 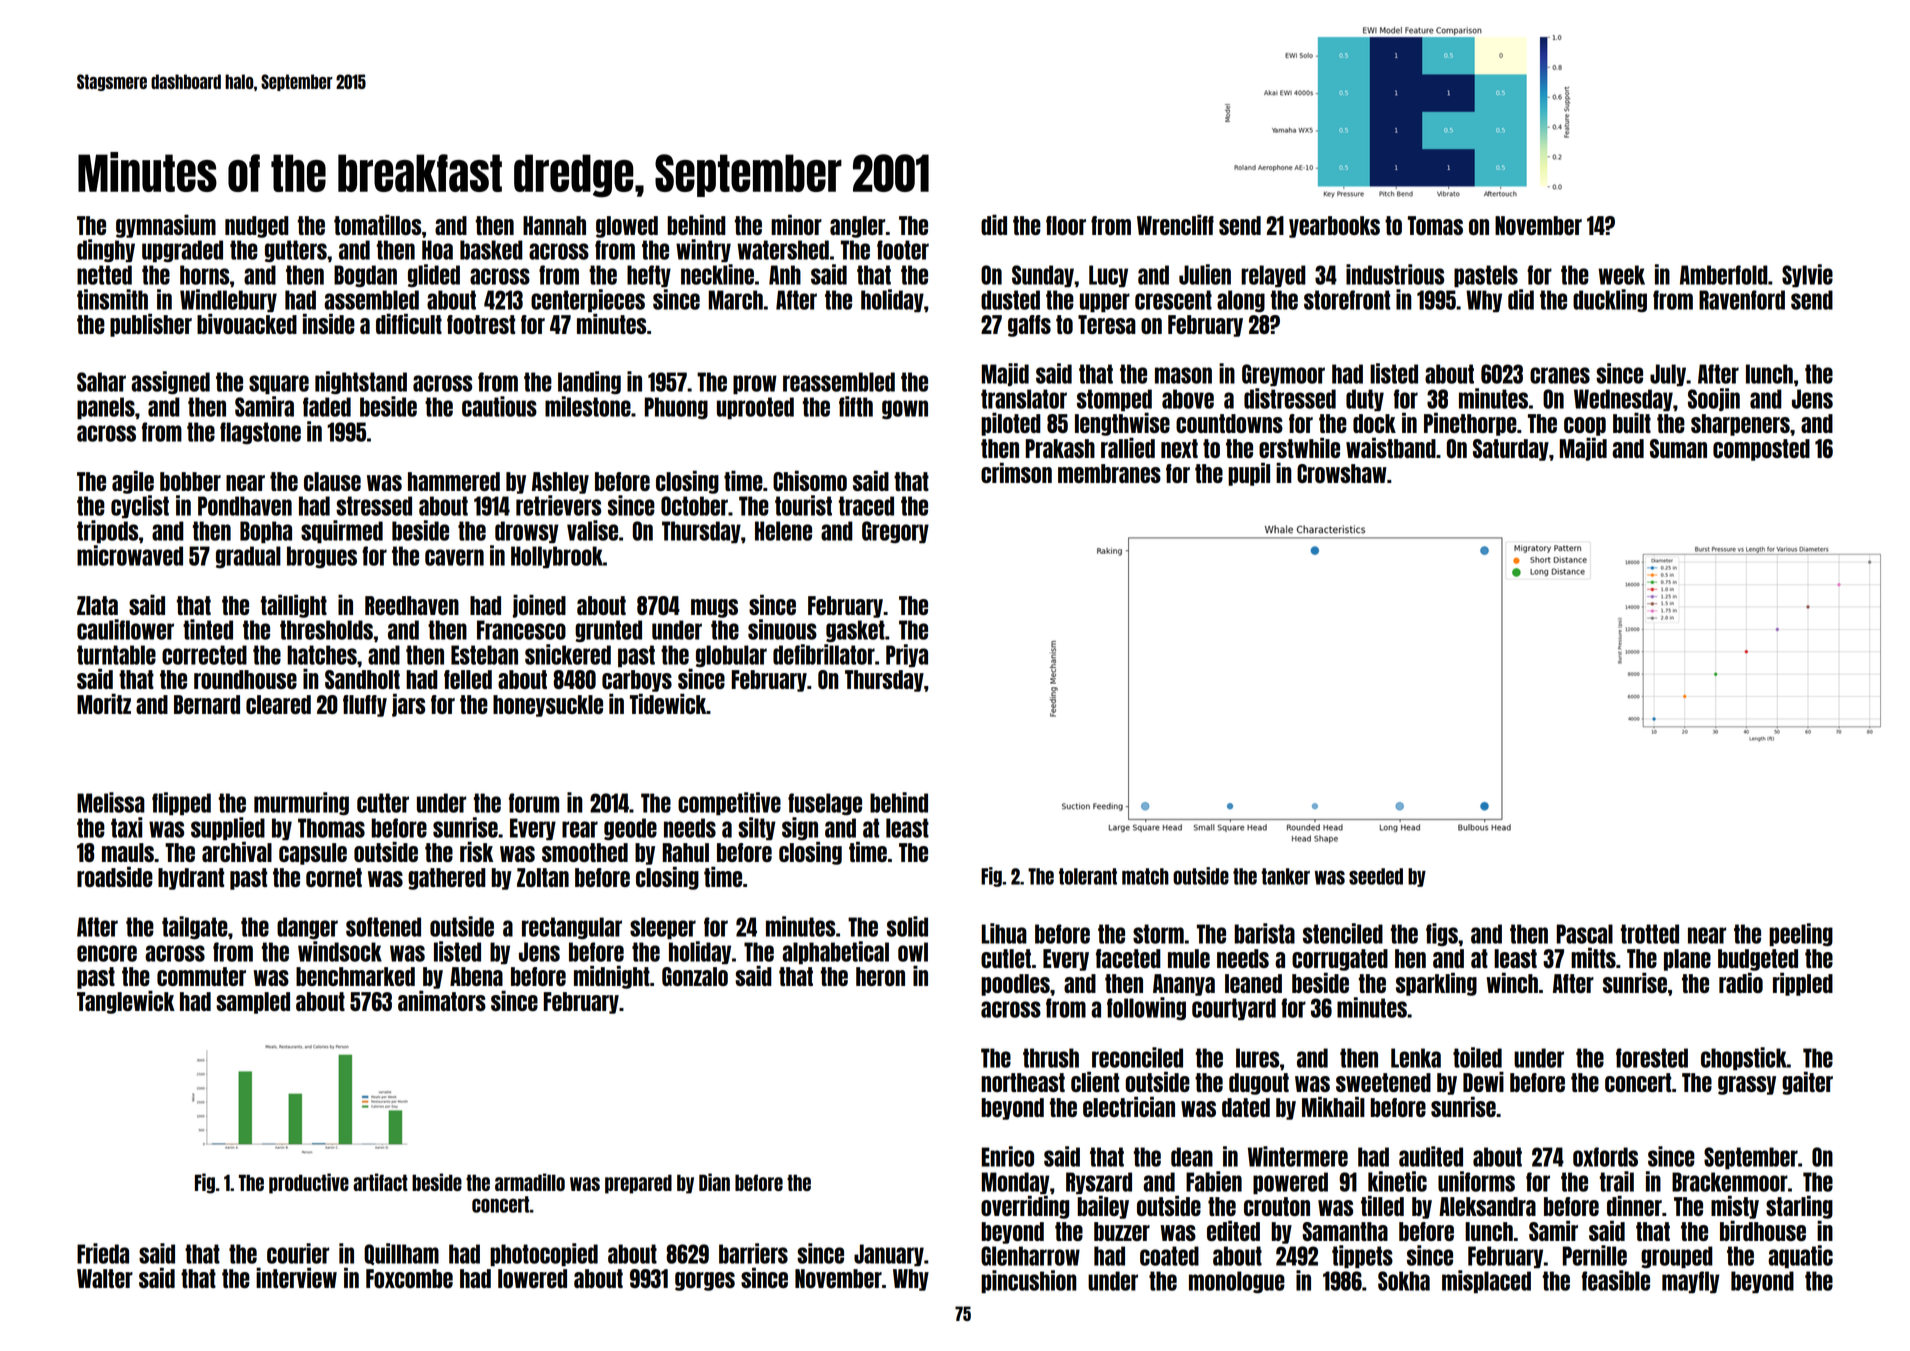 I want to click on Gonzalo, so click(x=695, y=976).
